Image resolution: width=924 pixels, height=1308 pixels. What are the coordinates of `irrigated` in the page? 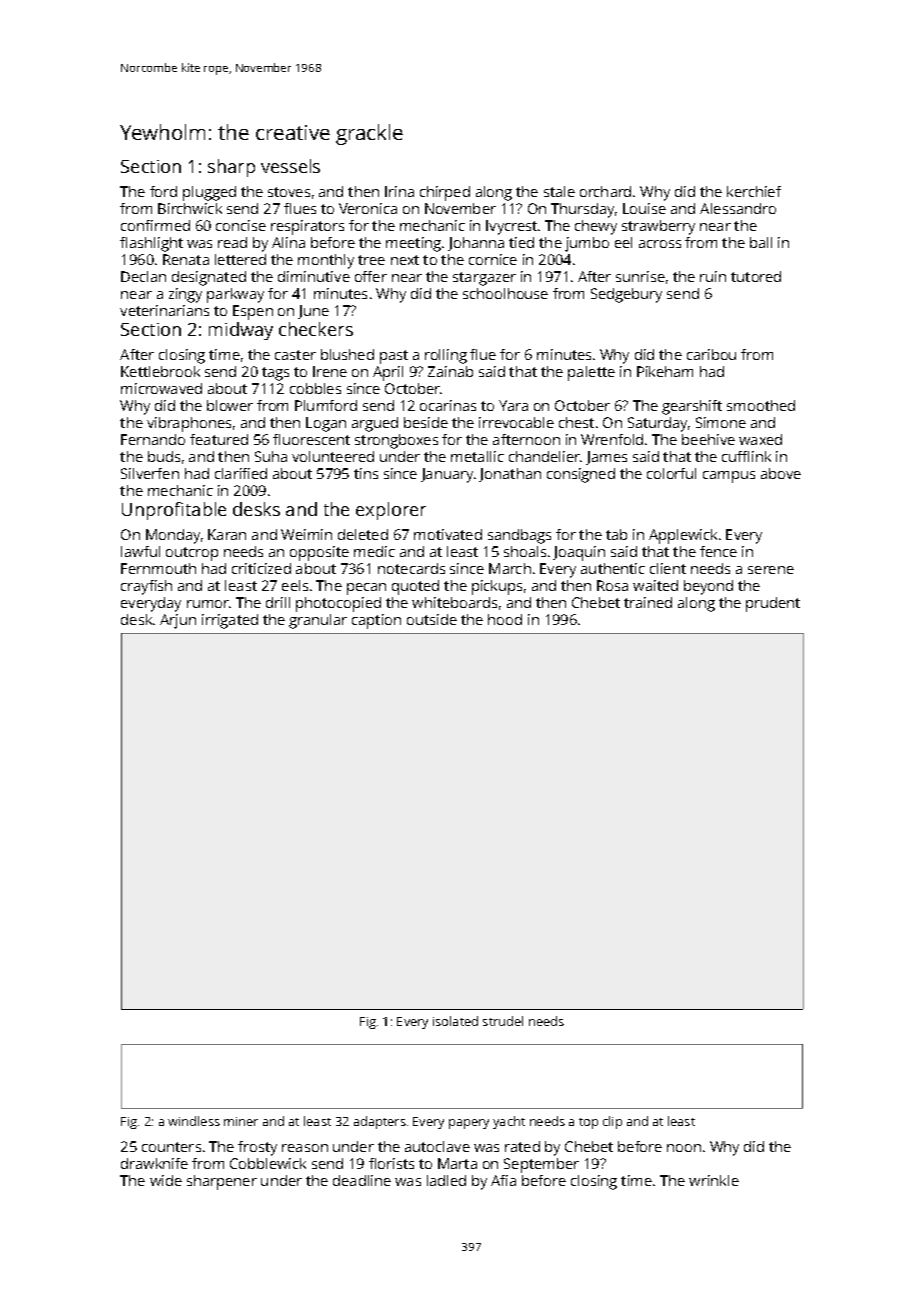 It's located at (230, 621).
